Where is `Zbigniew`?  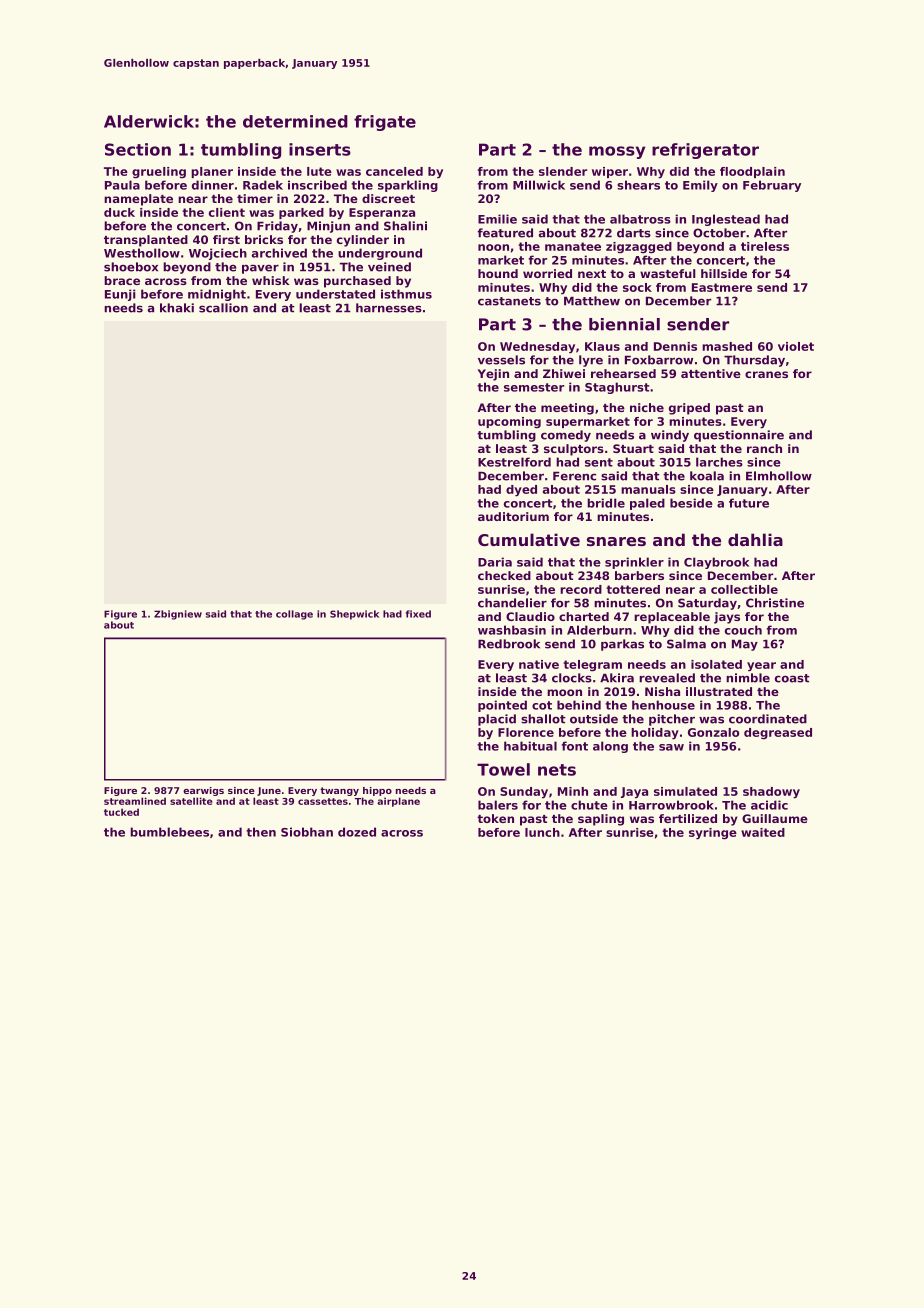 Zbigniew is located at coordinates (178, 615).
